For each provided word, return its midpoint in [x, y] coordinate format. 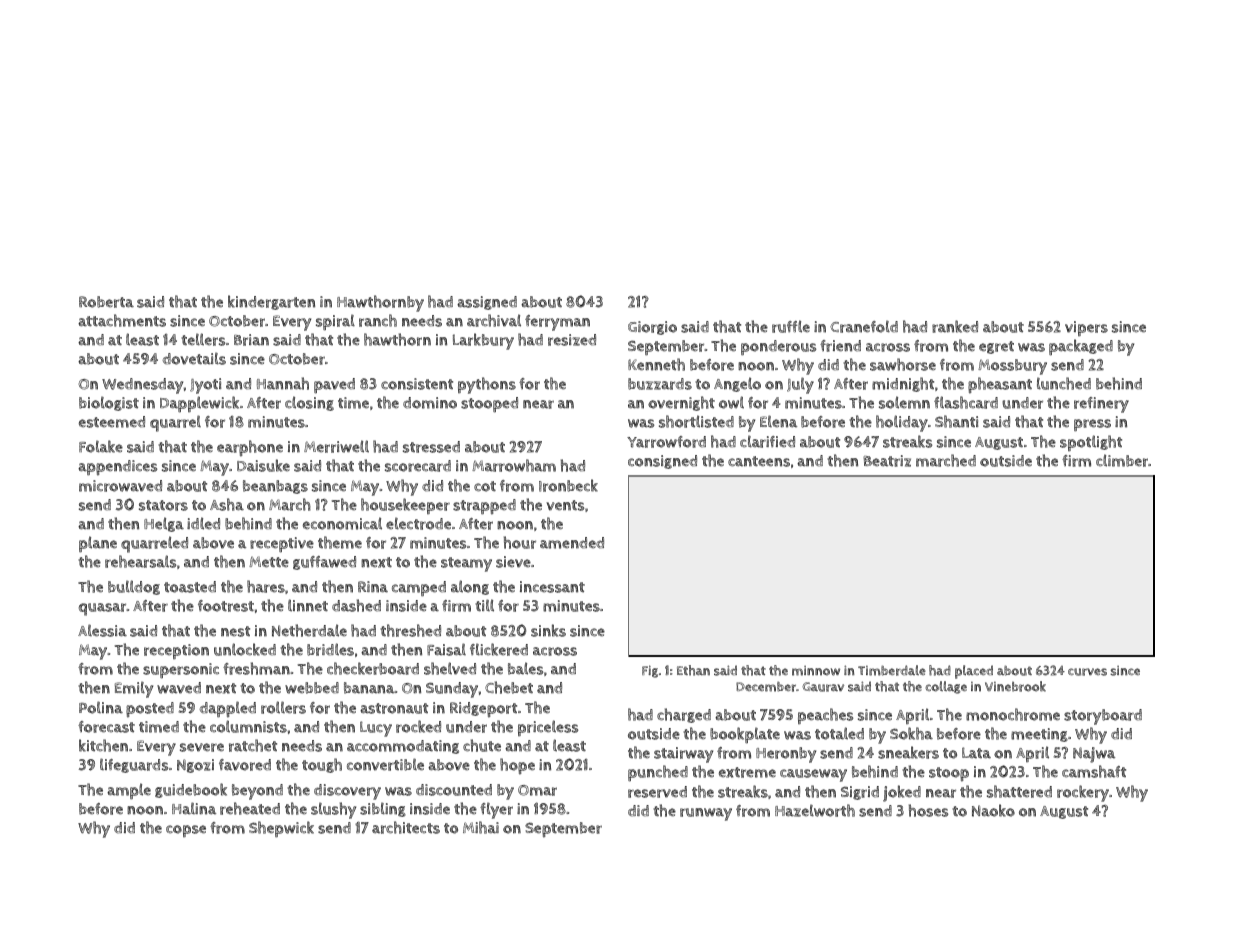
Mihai [481, 827]
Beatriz [887, 461]
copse [186, 831]
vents [565, 505]
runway [706, 814]
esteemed [112, 422]
